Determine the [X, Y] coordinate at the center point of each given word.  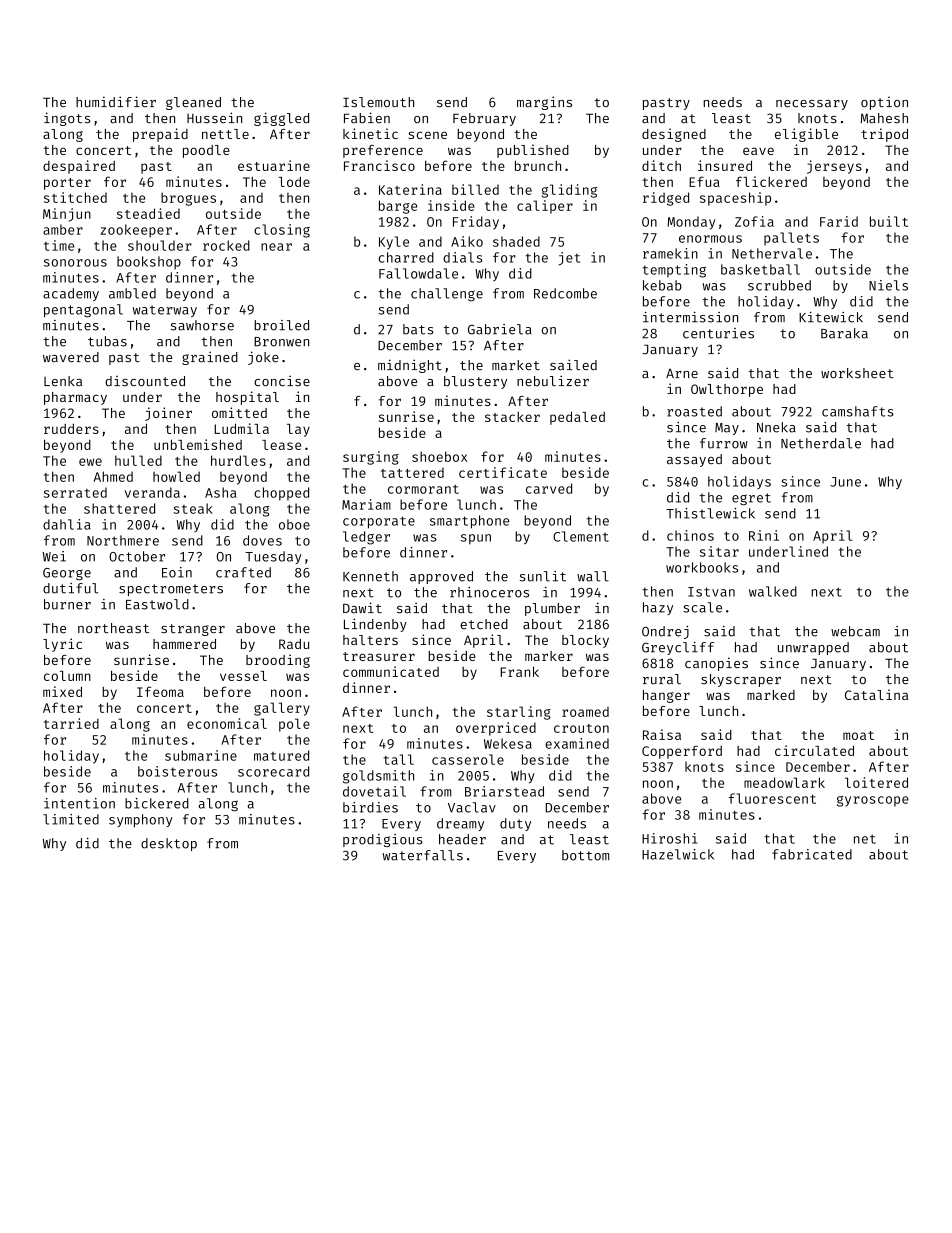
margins [544, 103]
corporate [379, 522]
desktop [169, 844]
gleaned [193, 103]
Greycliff [678, 648]
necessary [812, 105]
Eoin [177, 572]
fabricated [812, 854]
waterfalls [422, 855]
